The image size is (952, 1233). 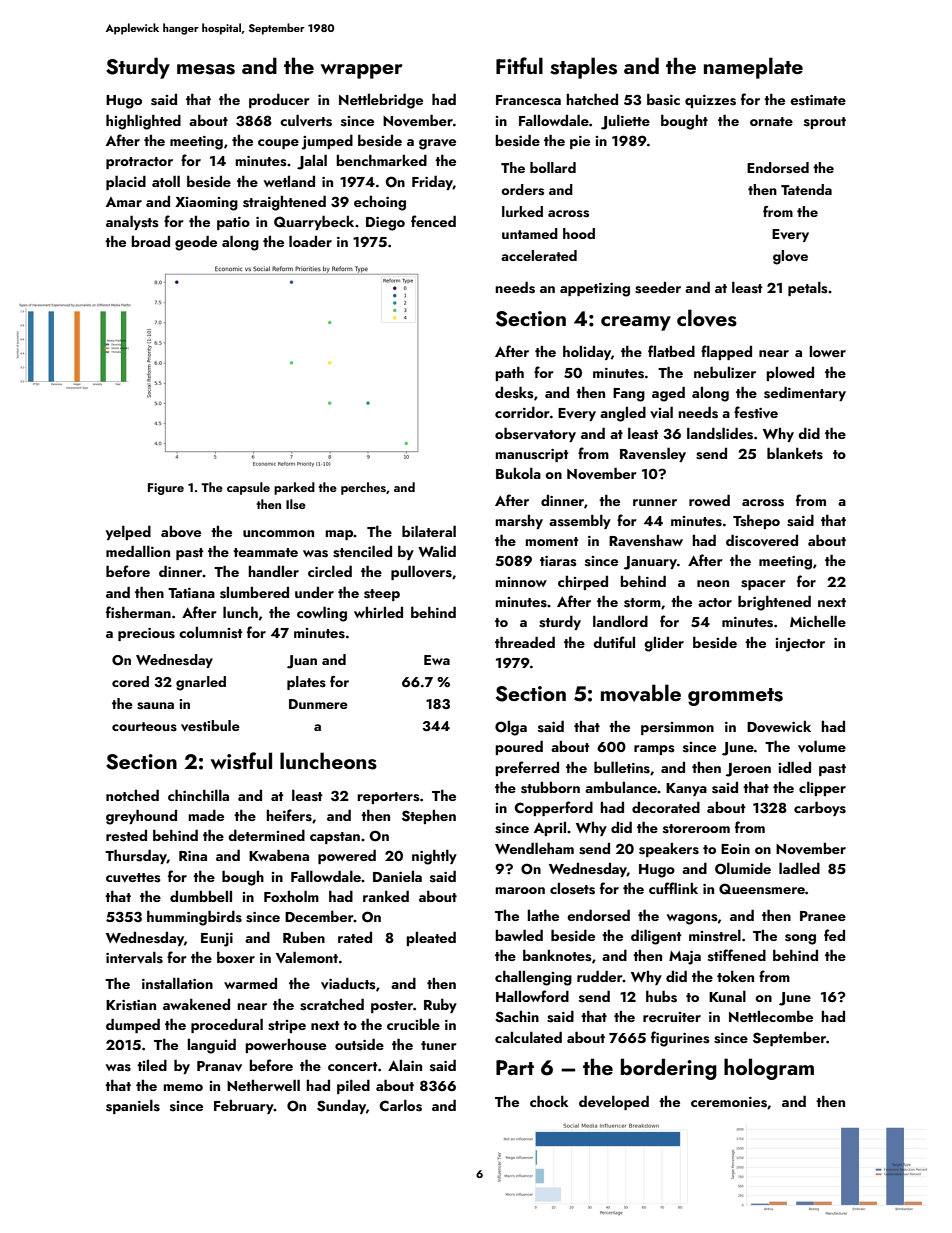 I want to click on developed, so click(x=614, y=1102).
